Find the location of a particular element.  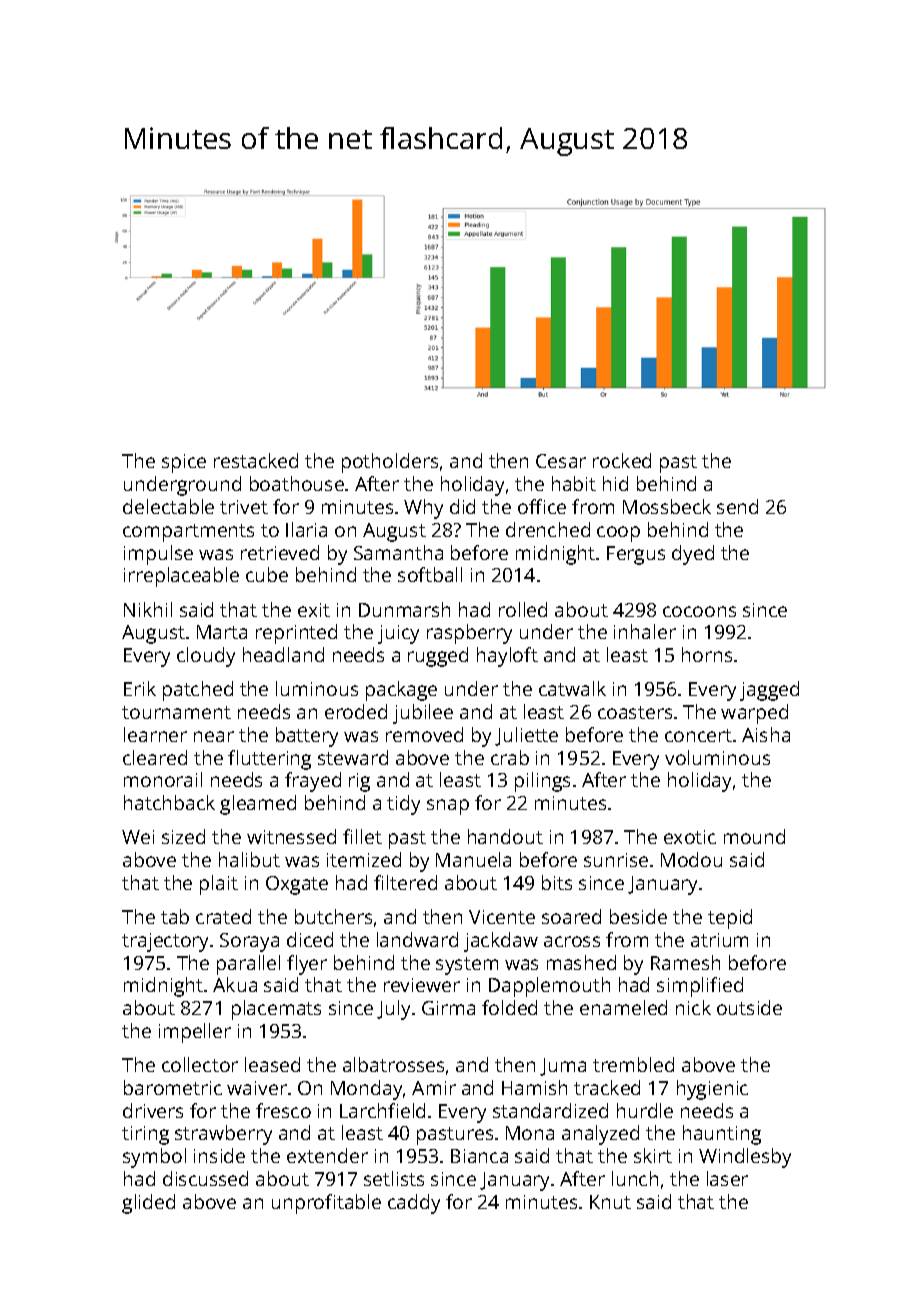

caddy is located at coordinates (414, 1204).
